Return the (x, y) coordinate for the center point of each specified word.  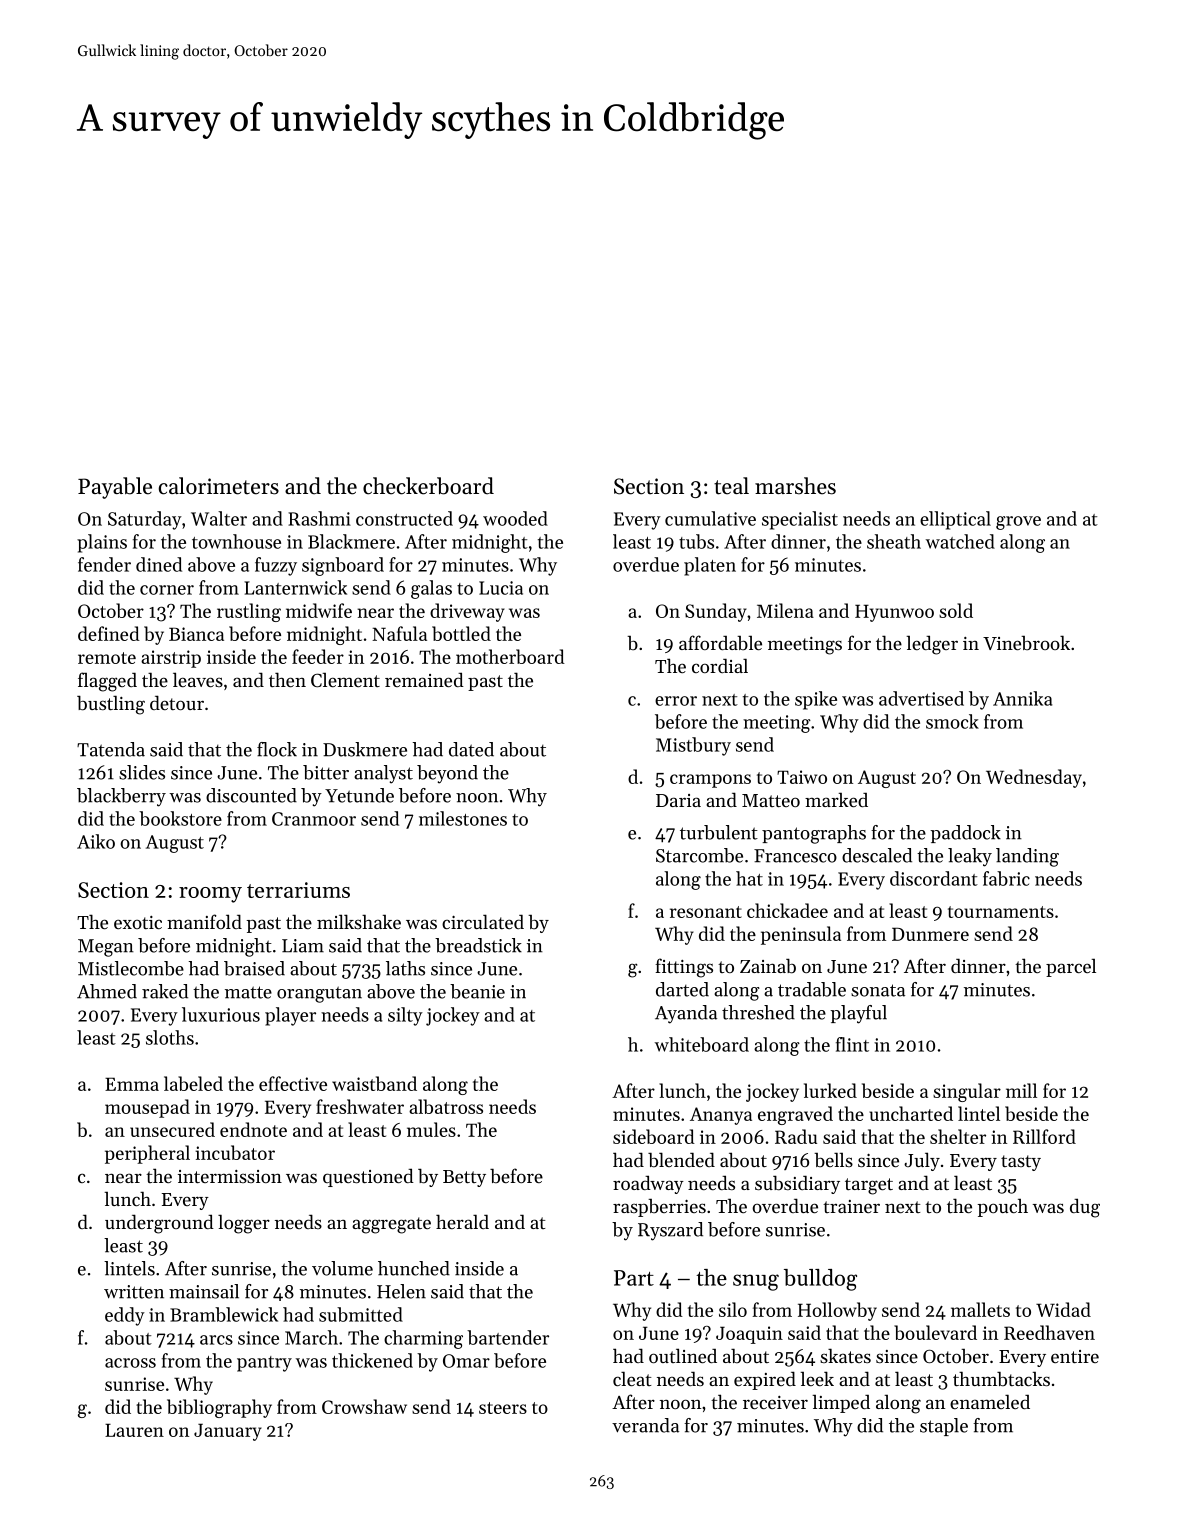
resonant (706, 912)
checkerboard (428, 486)
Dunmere (930, 934)
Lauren (134, 1430)
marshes (795, 486)
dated (471, 749)
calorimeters (219, 486)
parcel (1071, 967)
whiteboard (702, 1044)
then (287, 679)
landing (1027, 857)
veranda (645, 1425)
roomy (210, 895)
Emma (132, 1084)
